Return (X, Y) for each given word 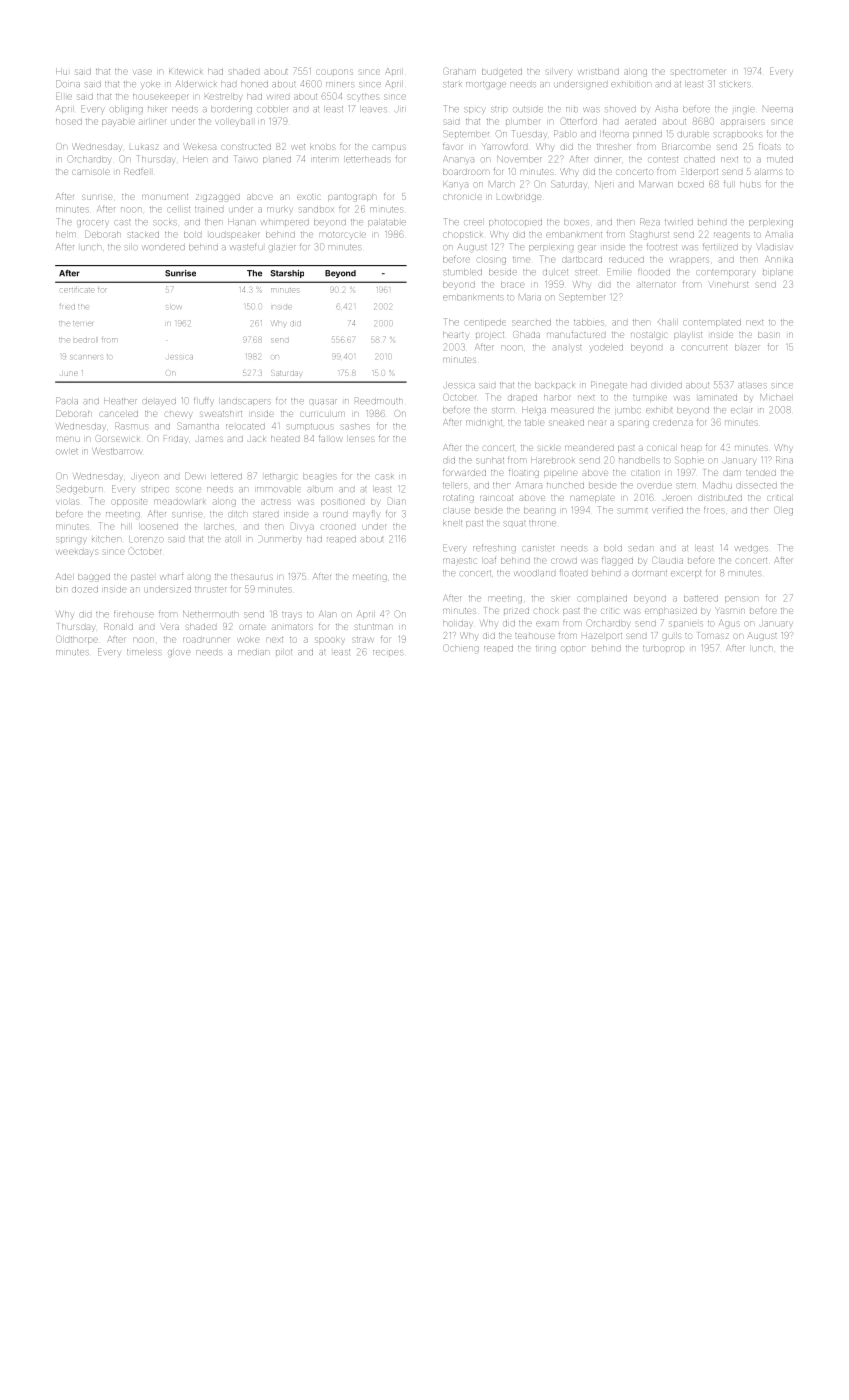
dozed (85, 589)
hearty (455, 336)
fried (67, 306)
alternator (656, 285)
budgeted (502, 72)
